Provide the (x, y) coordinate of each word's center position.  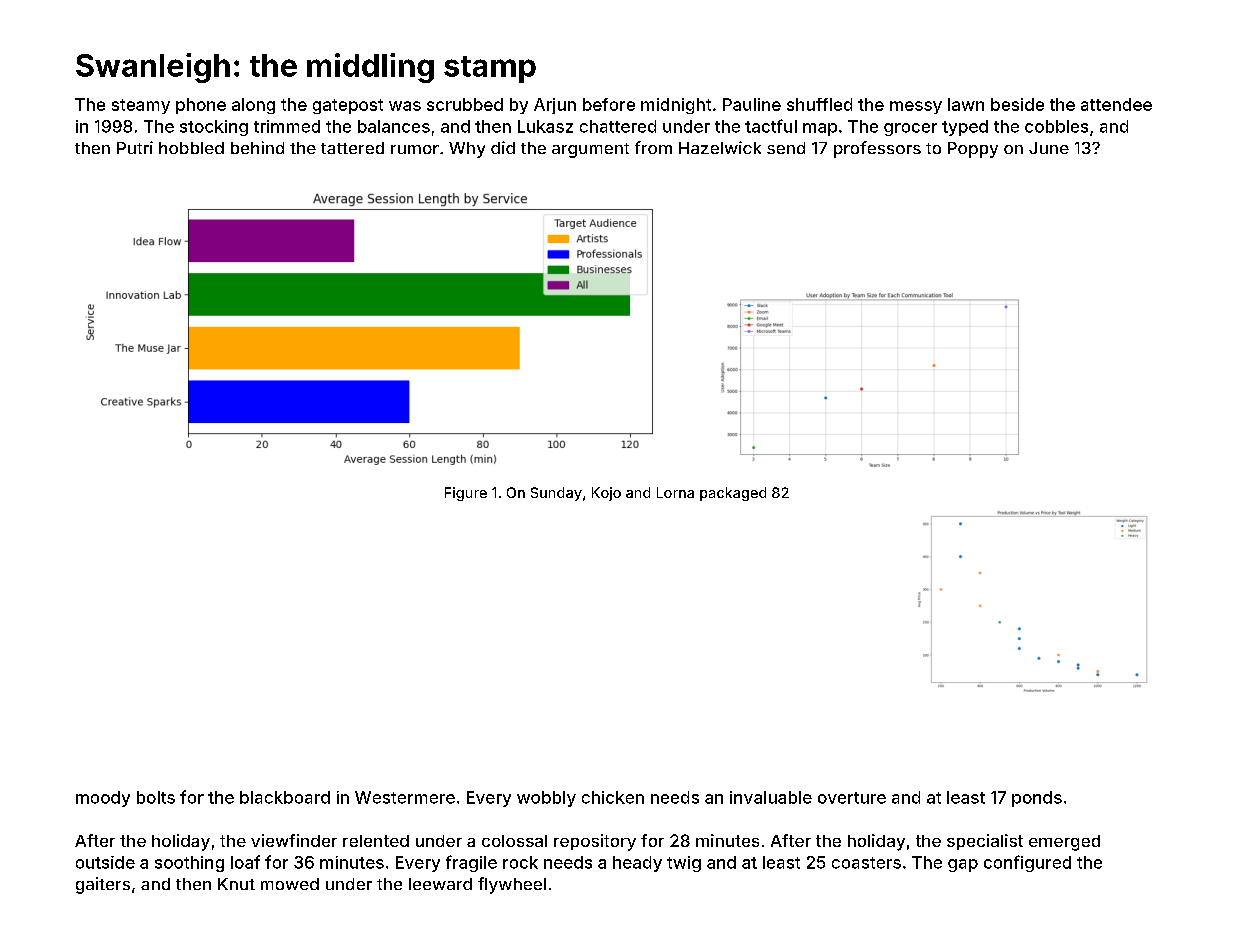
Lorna (675, 492)
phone (201, 106)
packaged (733, 494)
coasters (866, 863)
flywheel (512, 885)
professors (877, 149)
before (609, 104)
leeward (440, 884)
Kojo (606, 494)
